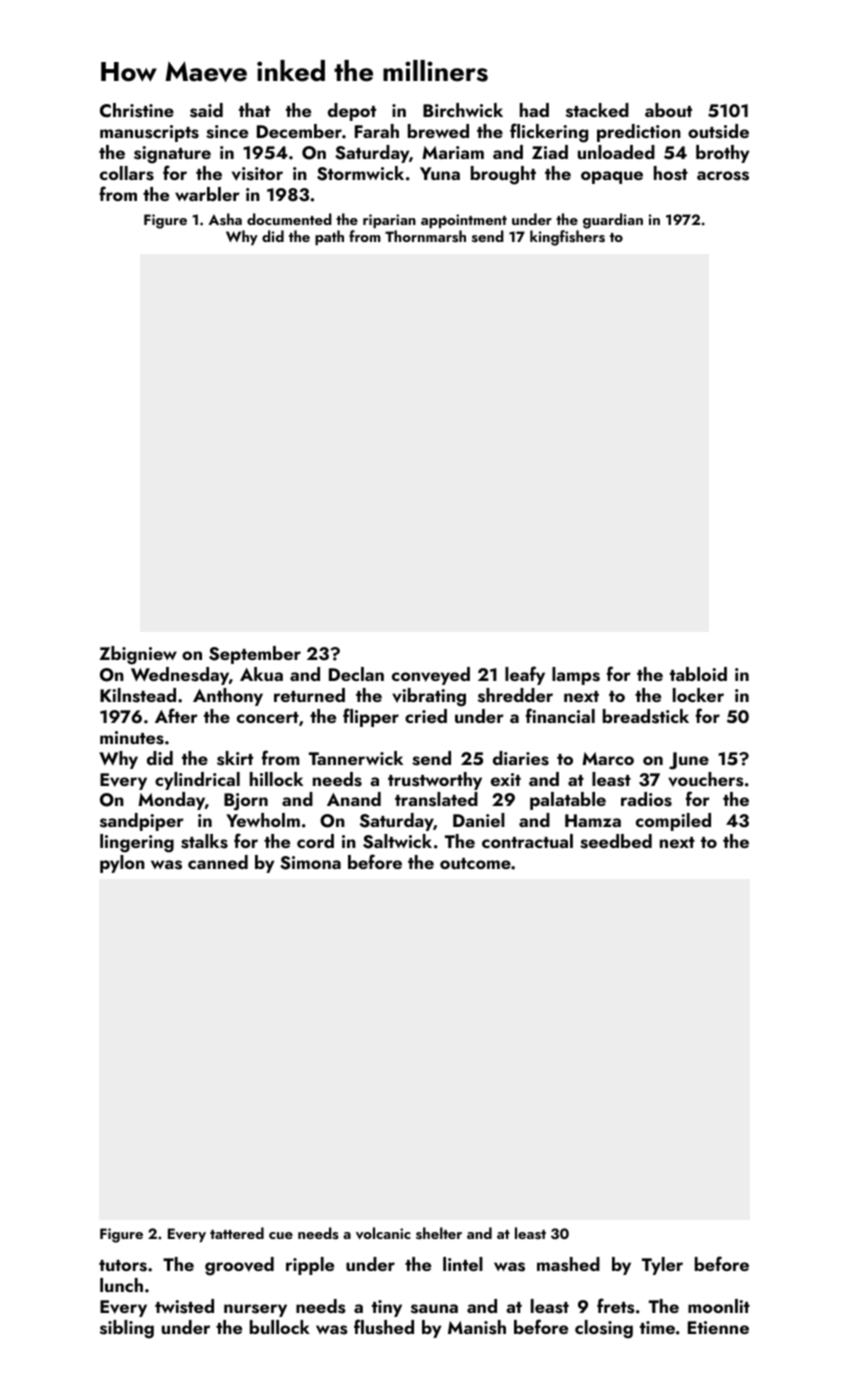 The height and width of the screenshot is (1400, 849). I want to click on shelter, so click(439, 1233).
